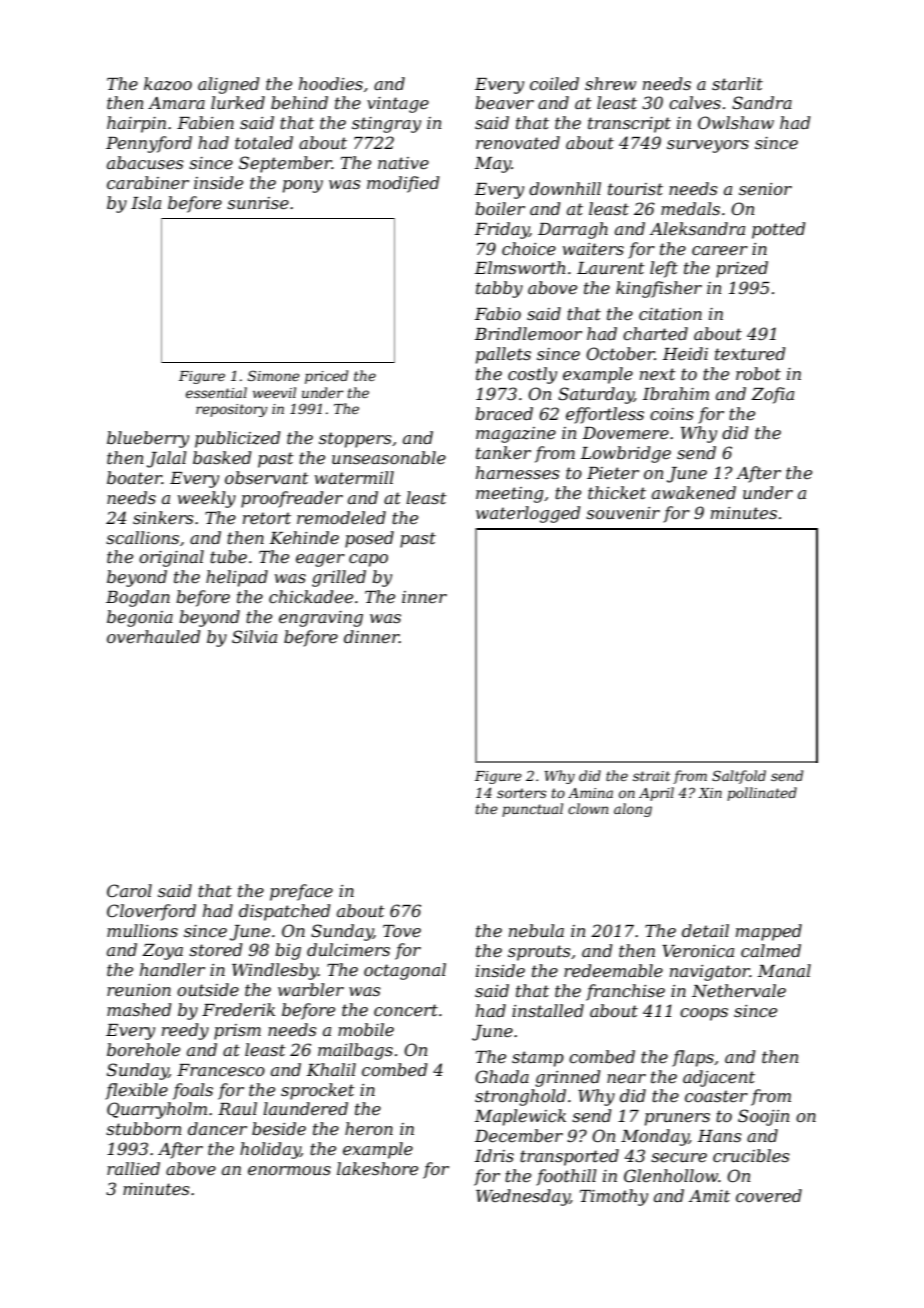  I want to click on Darragh, so click(573, 230).
